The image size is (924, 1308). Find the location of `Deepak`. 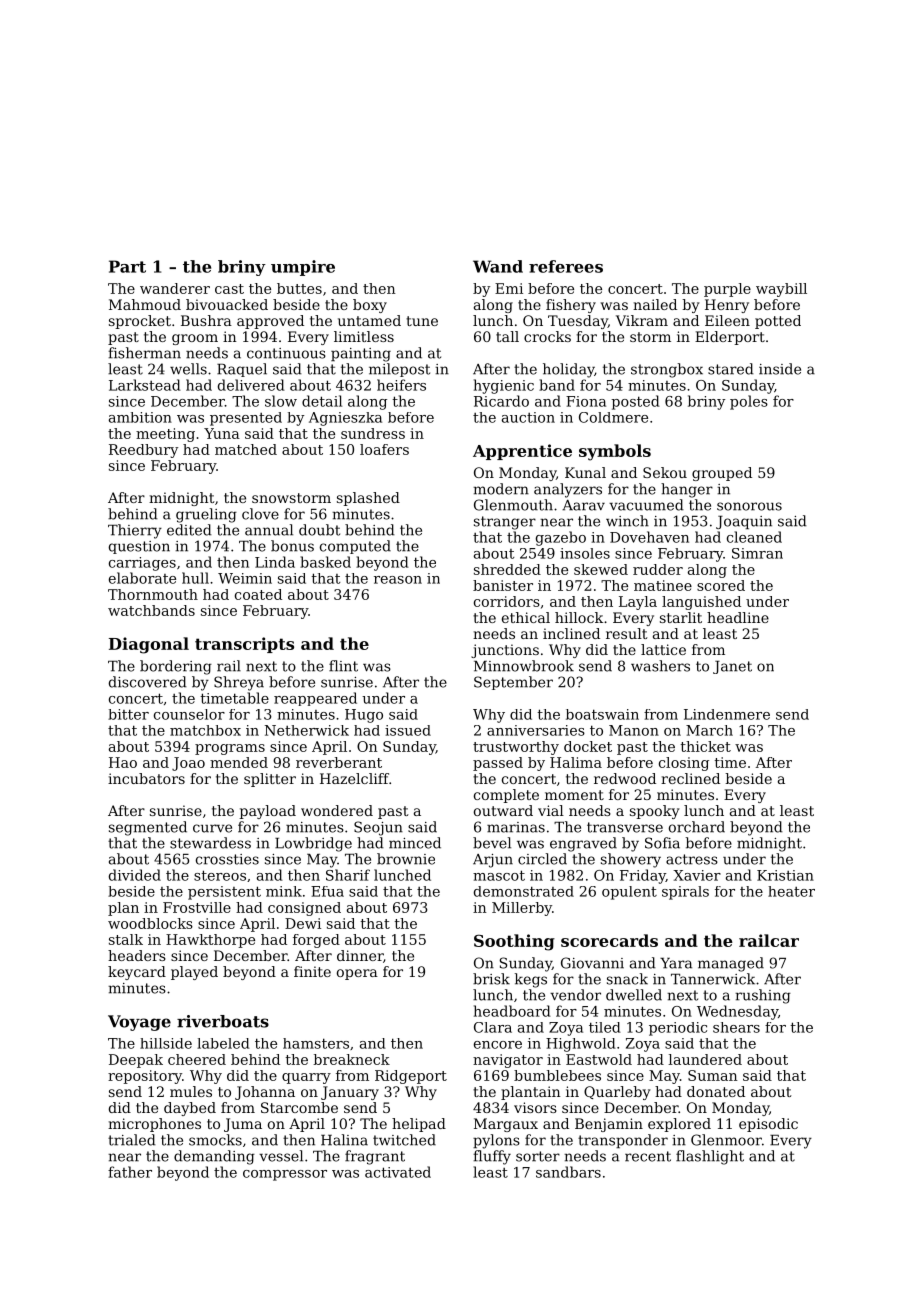

Deepak is located at coordinates (136, 1061).
